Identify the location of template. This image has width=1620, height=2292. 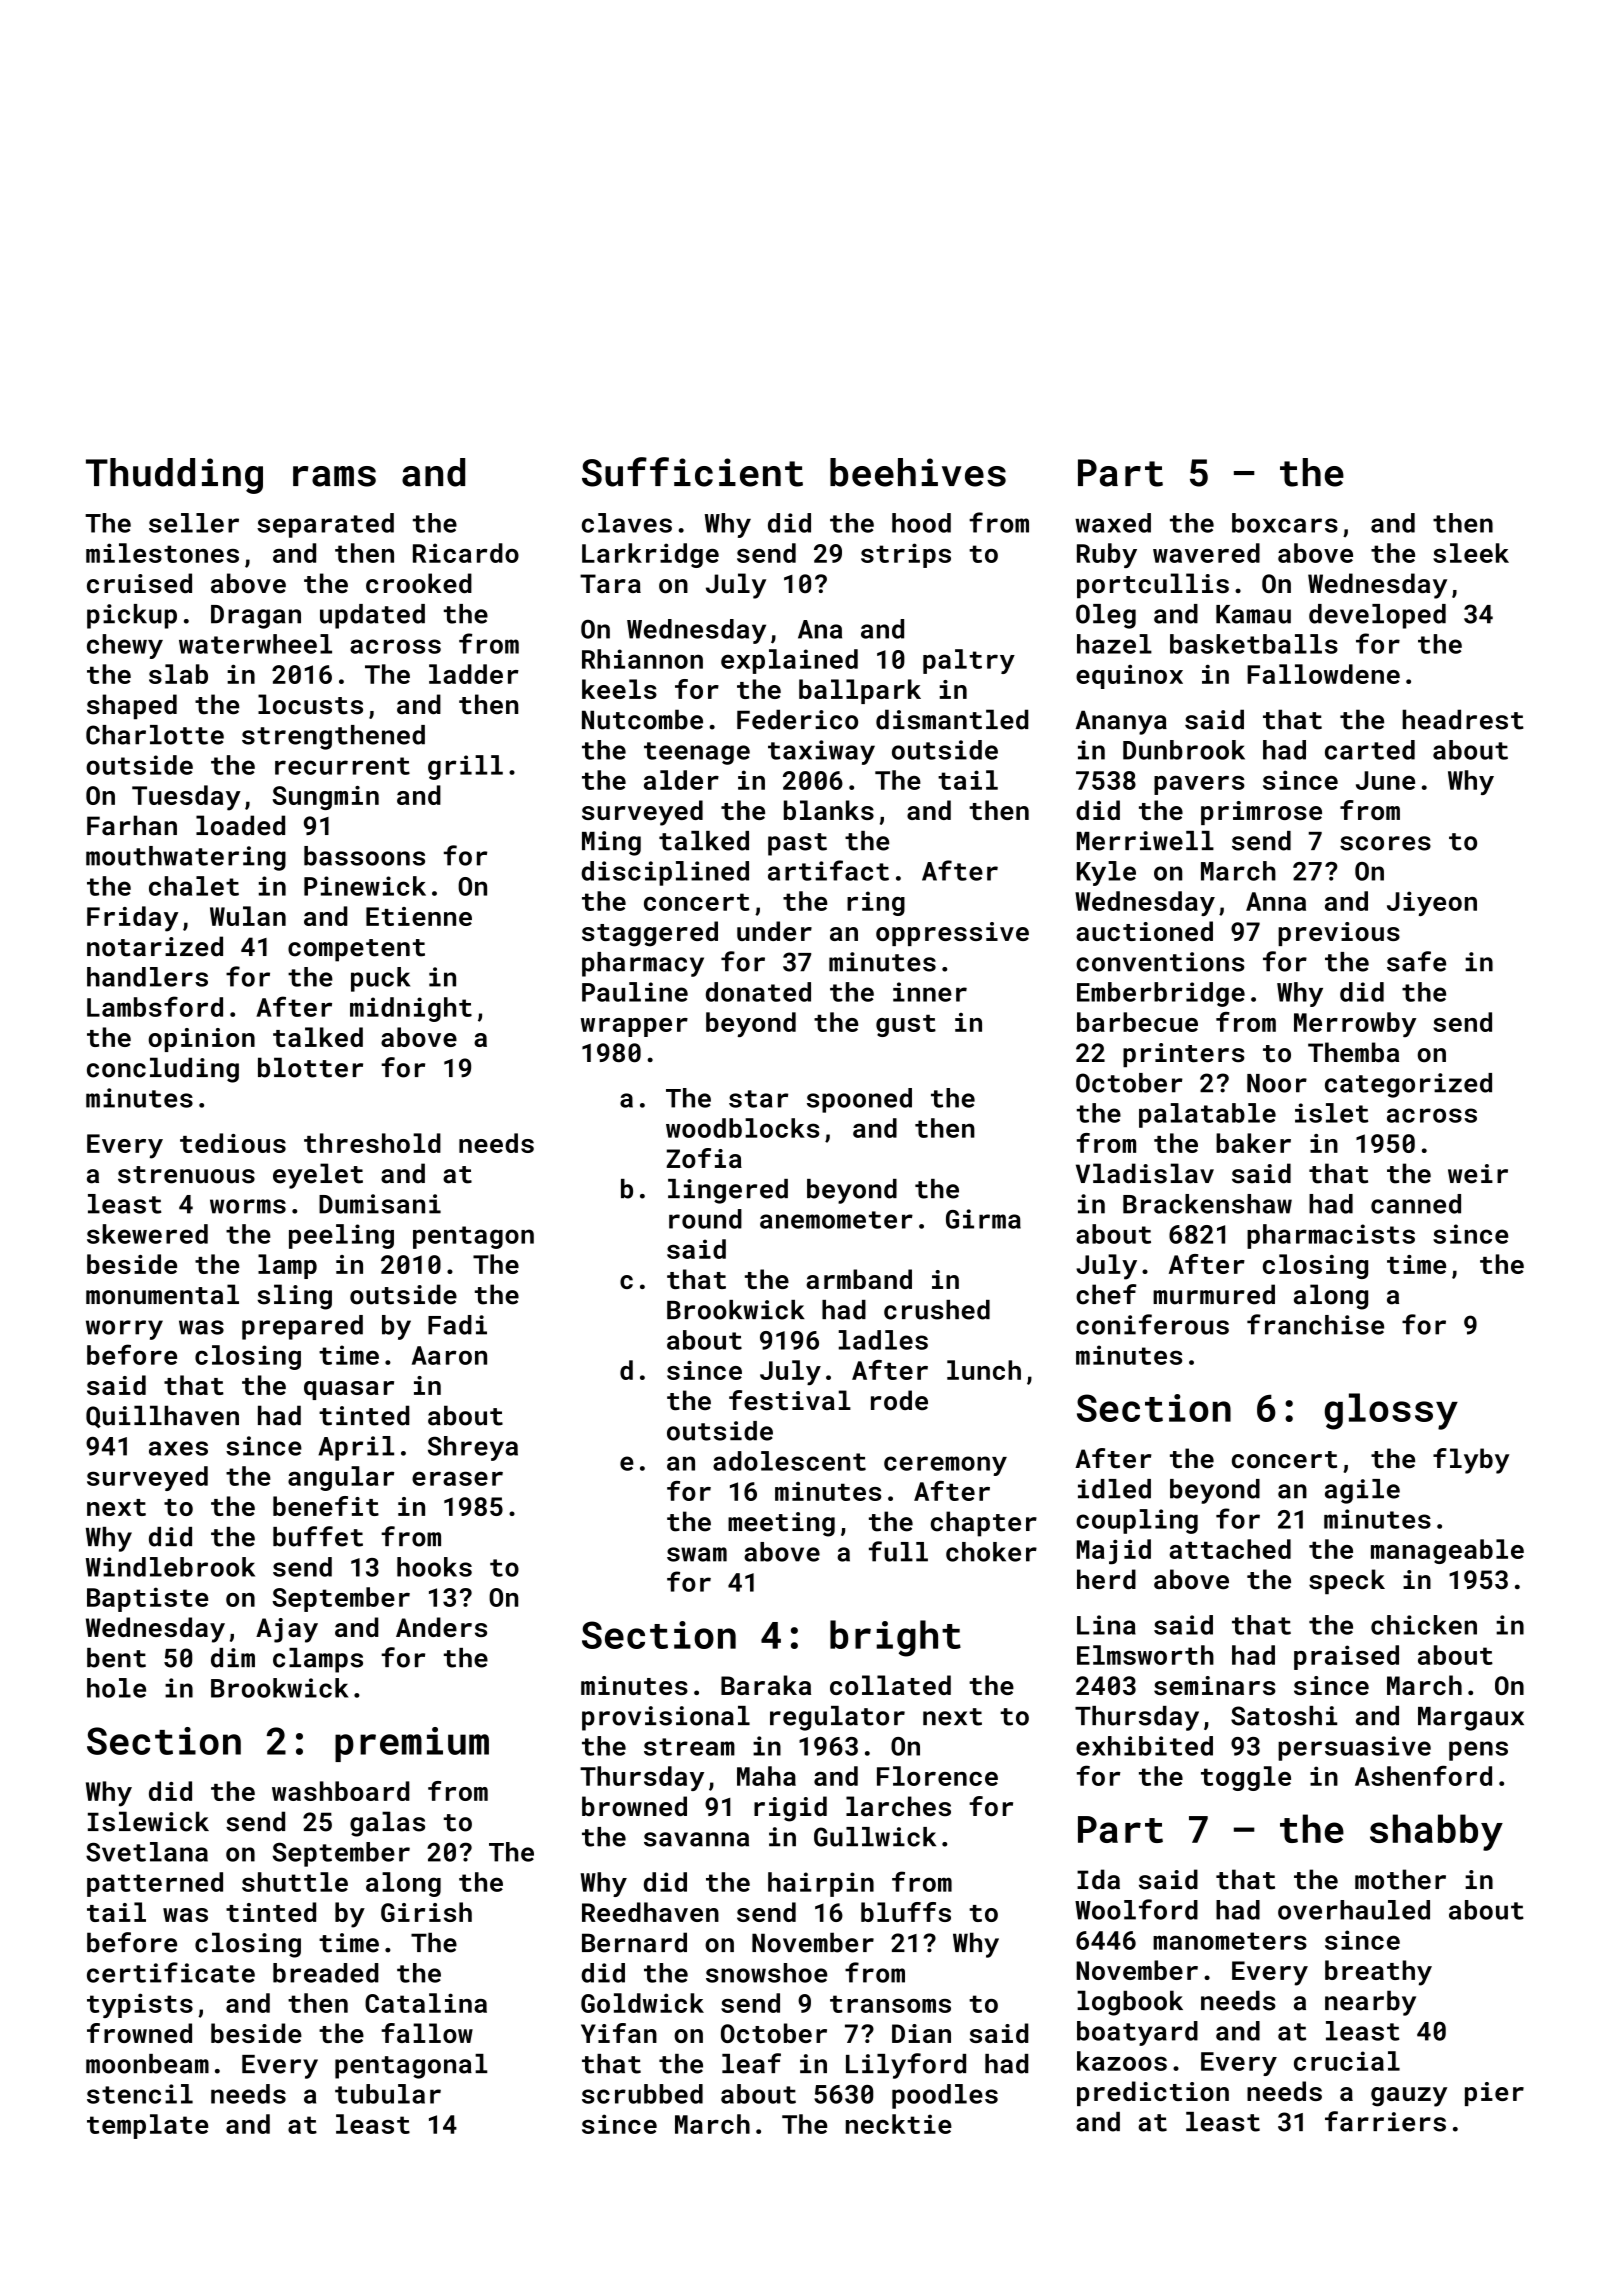
(147, 2126).
